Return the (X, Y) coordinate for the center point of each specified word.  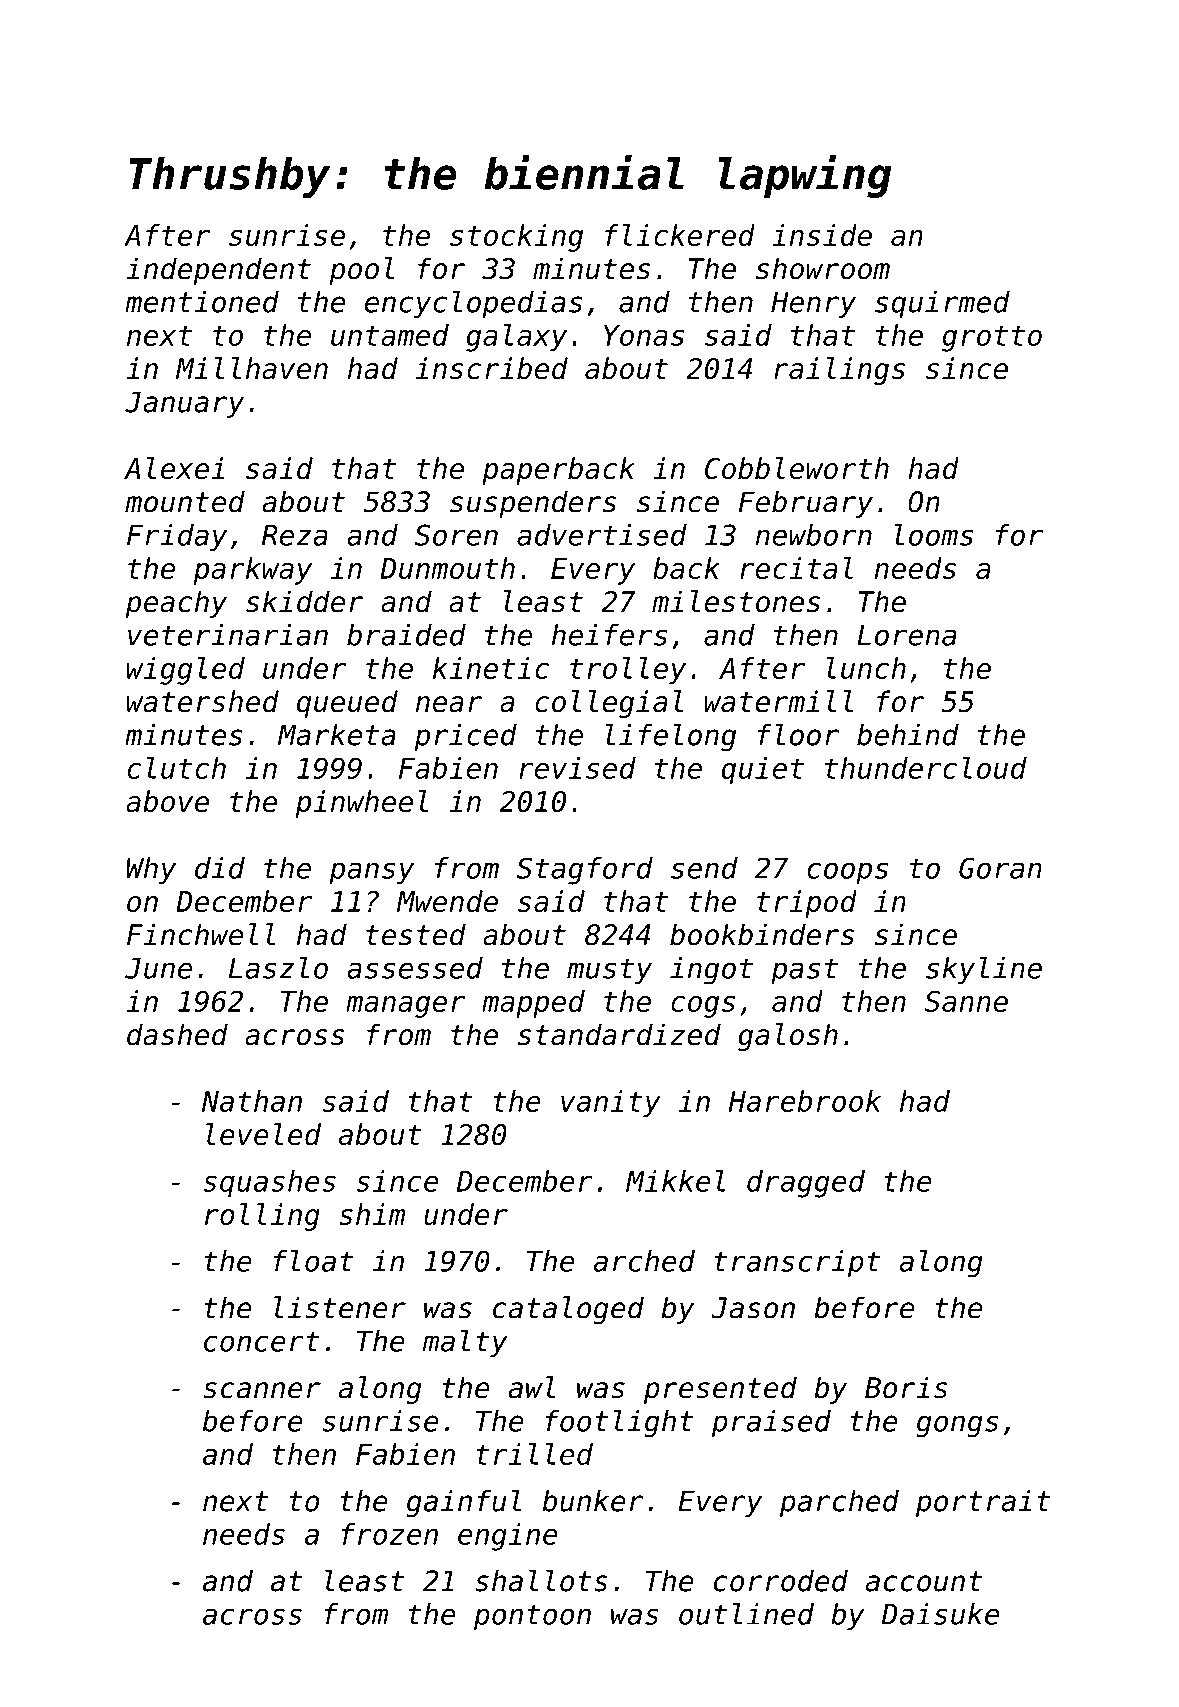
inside (822, 235)
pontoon (532, 1617)
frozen (389, 1534)
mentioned (202, 302)
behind (908, 735)
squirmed (942, 304)
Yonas (644, 335)
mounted (185, 501)
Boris (906, 1387)
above (167, 801)
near (449, 704)
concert (261, 1341)
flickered (680, 235)
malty (465, 1343)
